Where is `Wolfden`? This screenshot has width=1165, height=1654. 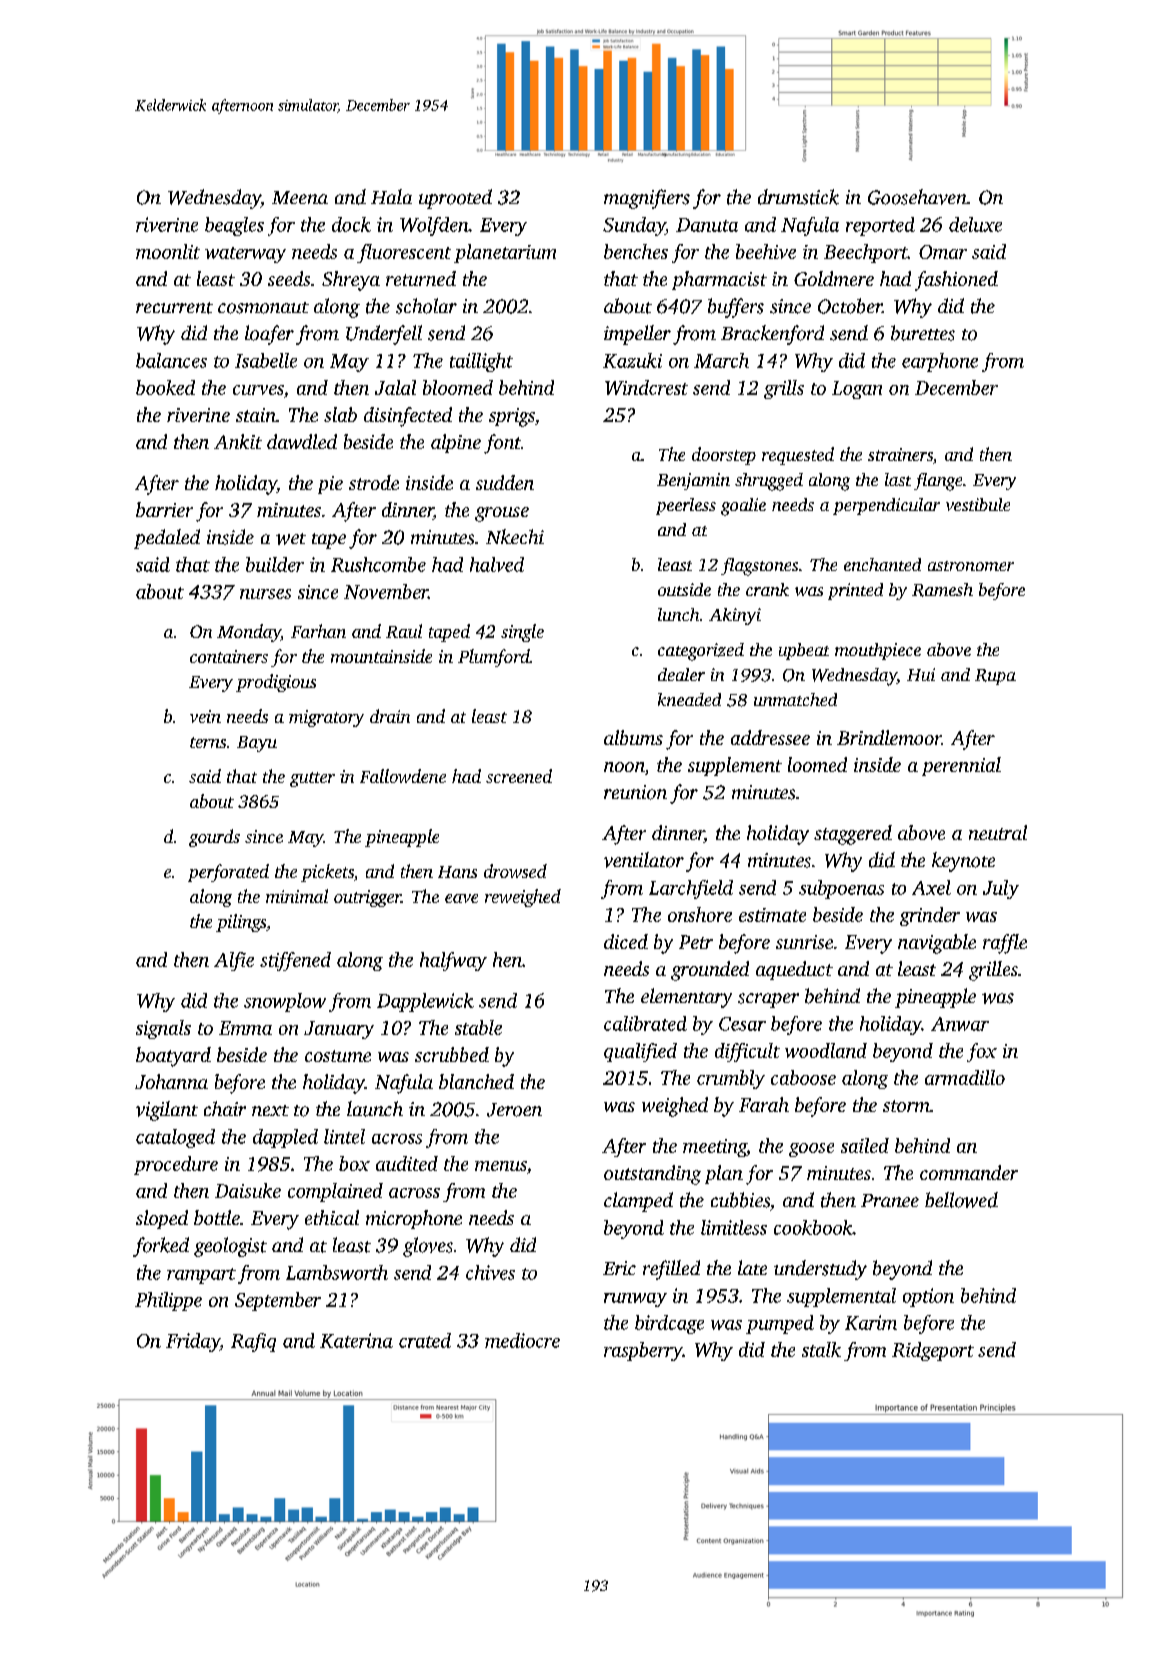
Wolfden is located at coordinates (434, 226).
